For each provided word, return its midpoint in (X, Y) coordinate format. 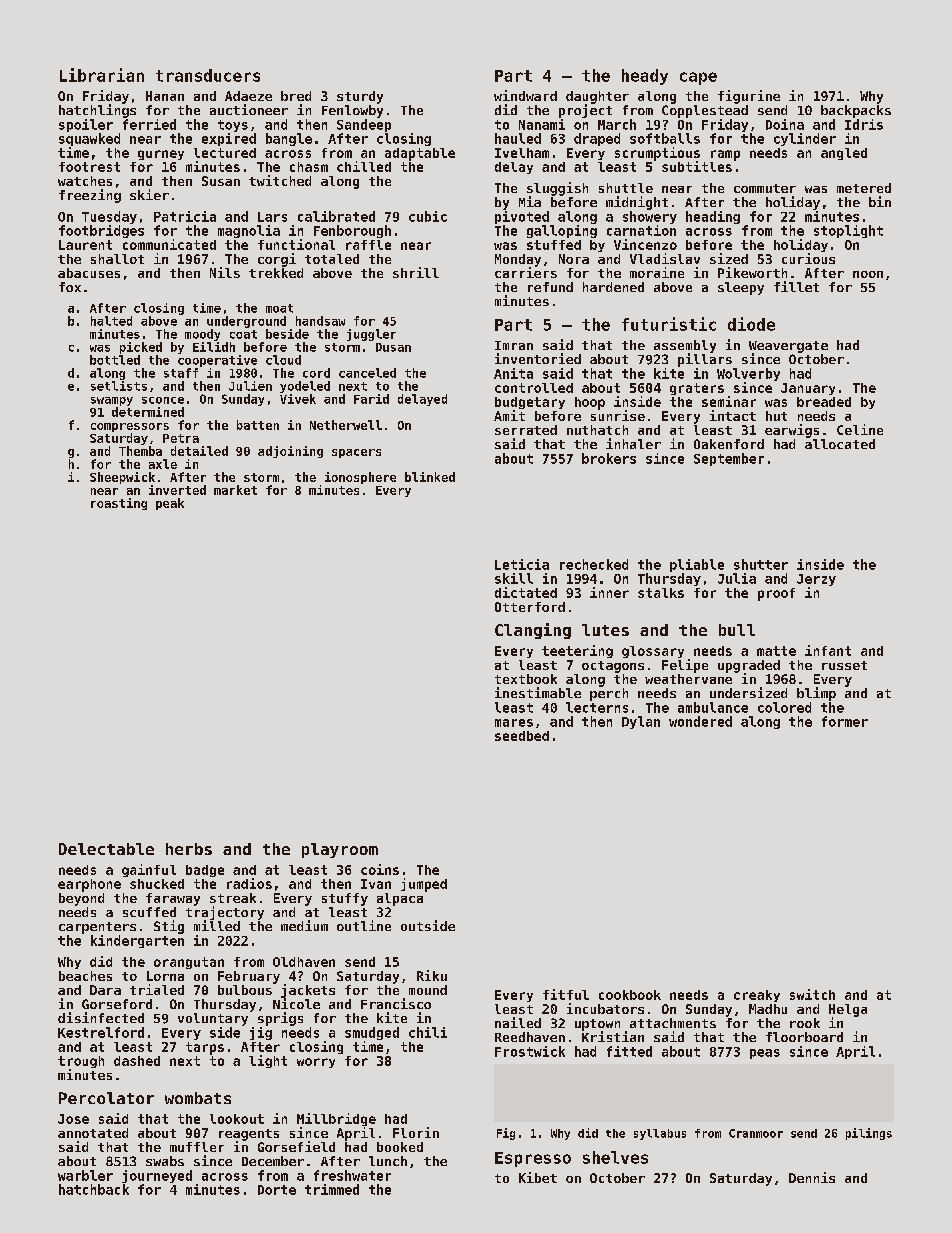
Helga (848, 1010)
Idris (864, 124)
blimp (816, 694)
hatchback (94, 1189)
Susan (221, 181)
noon (868, 274)
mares (514, 723)
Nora (574, 259)
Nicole (296, 1003)
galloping (562, 231)
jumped (424, 885)
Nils (225, 272)
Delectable (106, 849)
